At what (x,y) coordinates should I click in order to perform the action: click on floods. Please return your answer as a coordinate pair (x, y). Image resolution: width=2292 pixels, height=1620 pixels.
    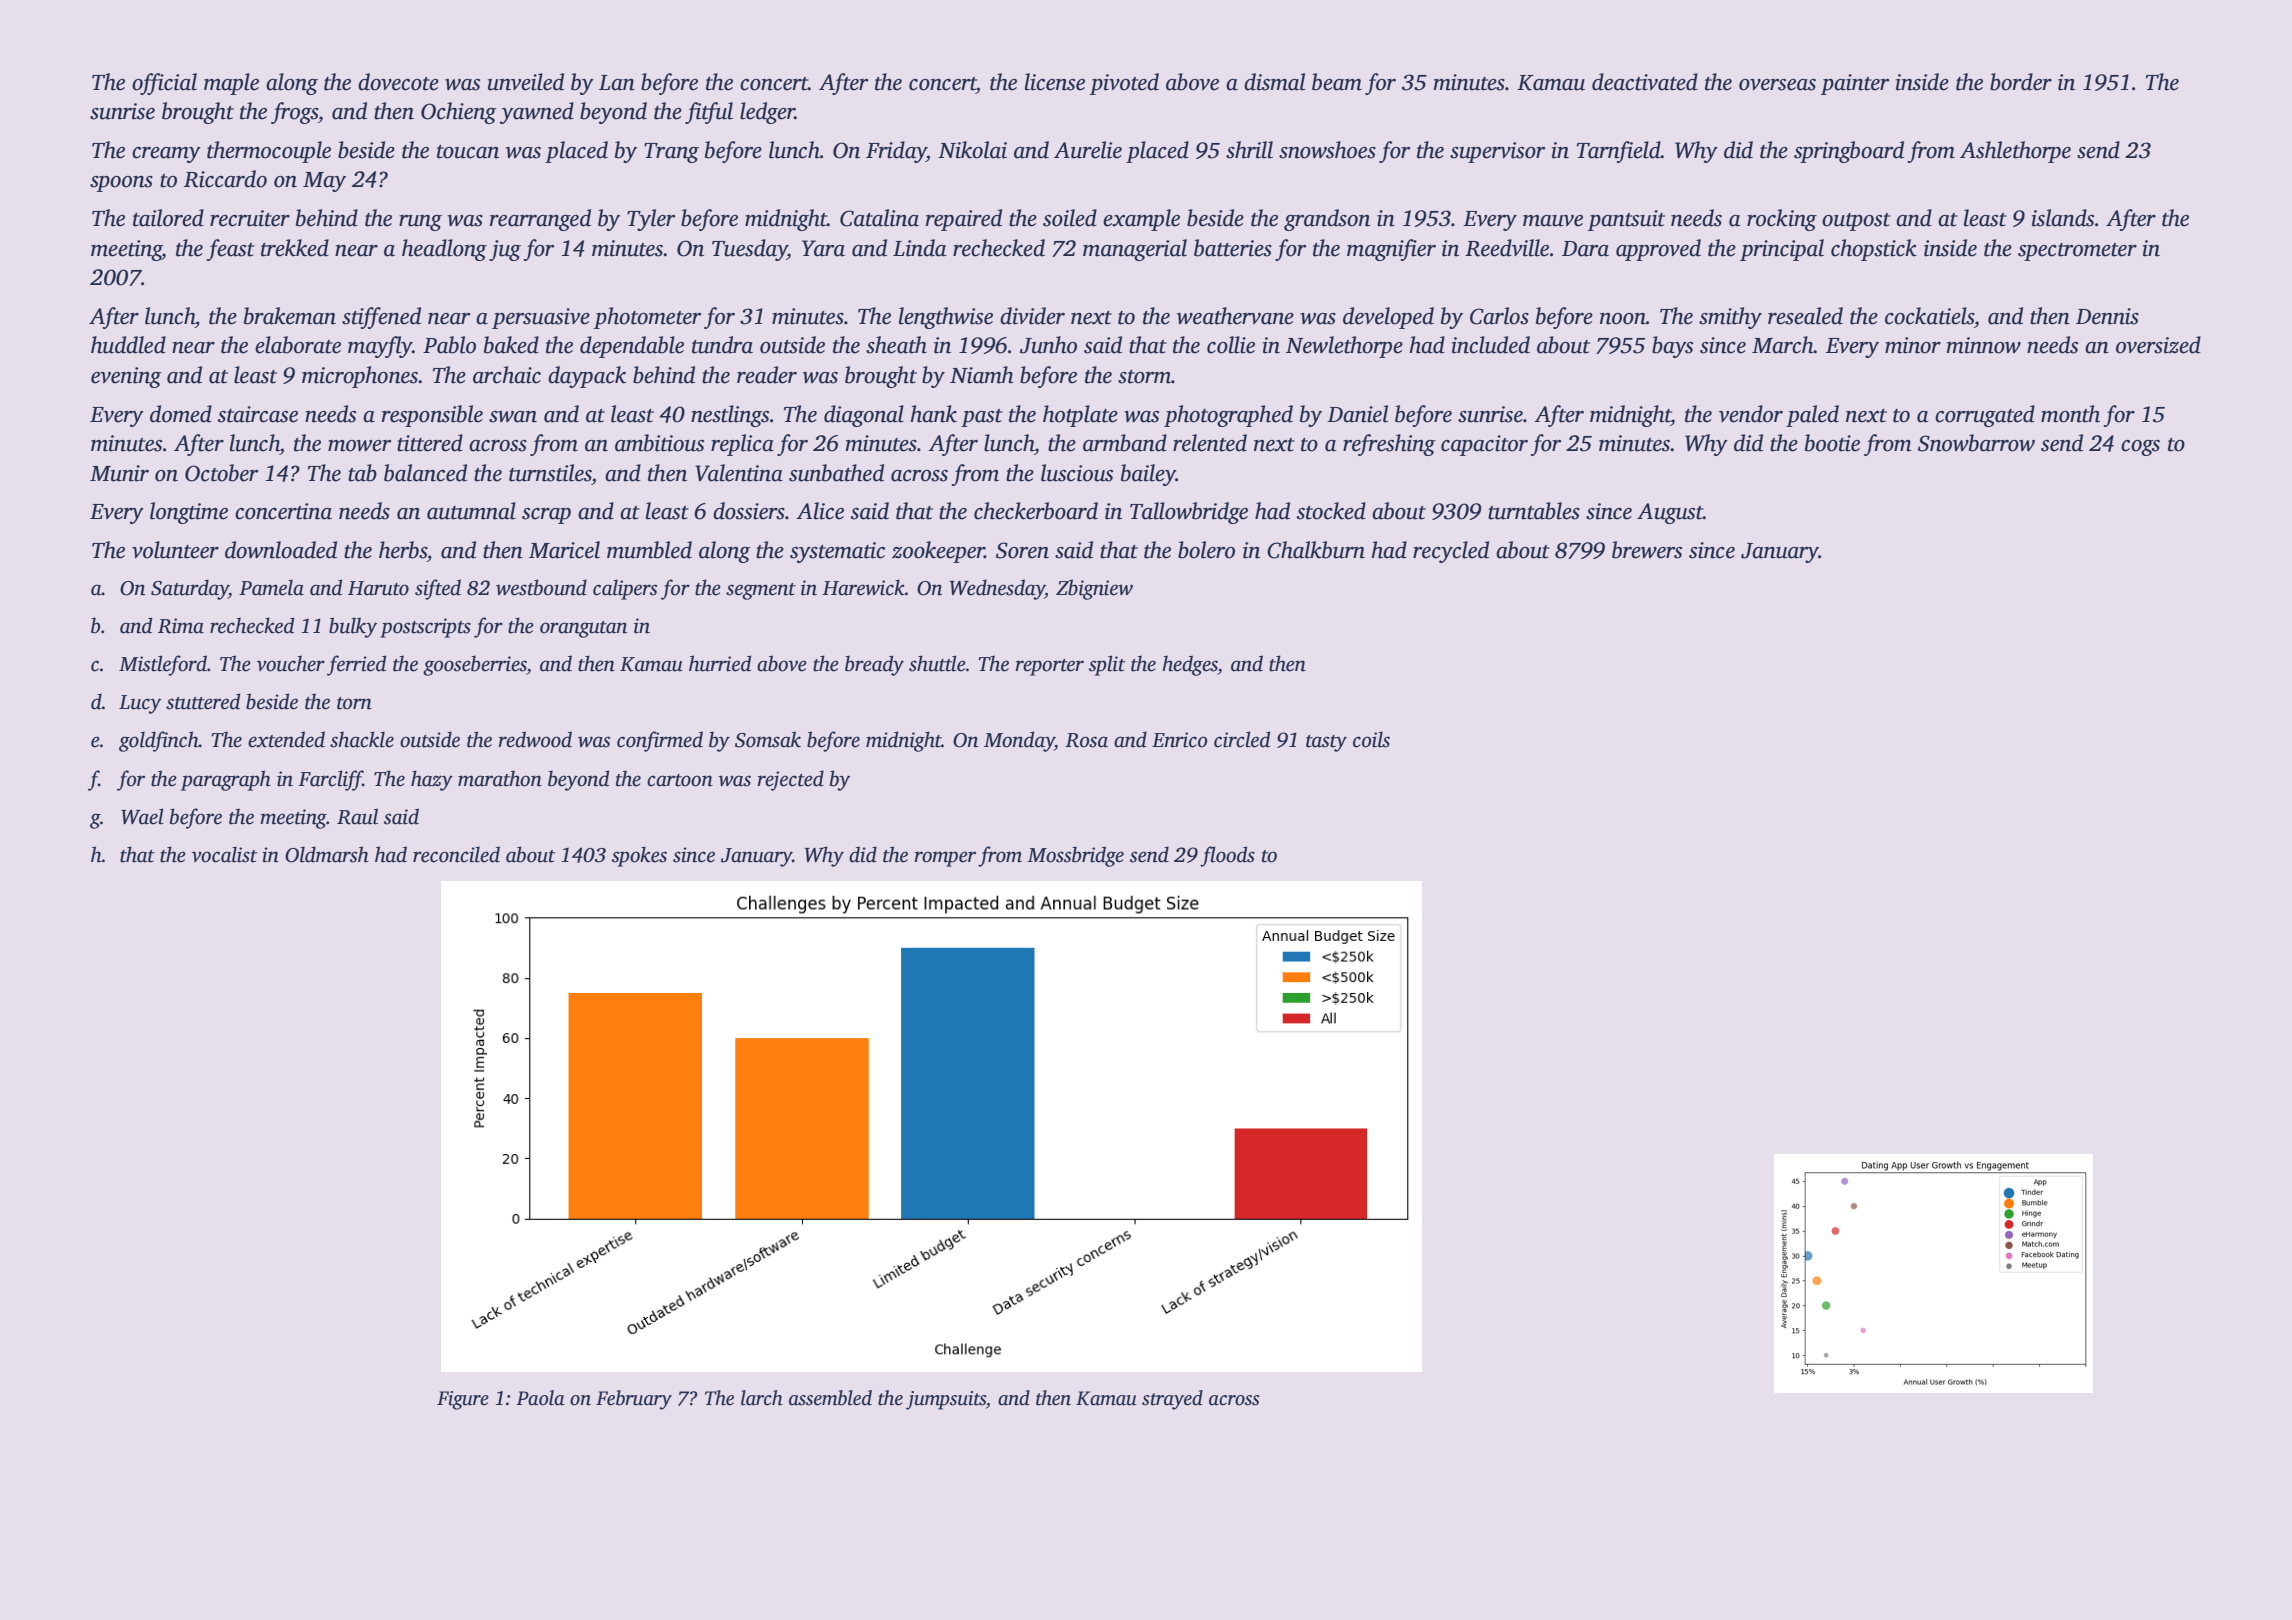
    Looking at the image, I should click on (1227, 856).
